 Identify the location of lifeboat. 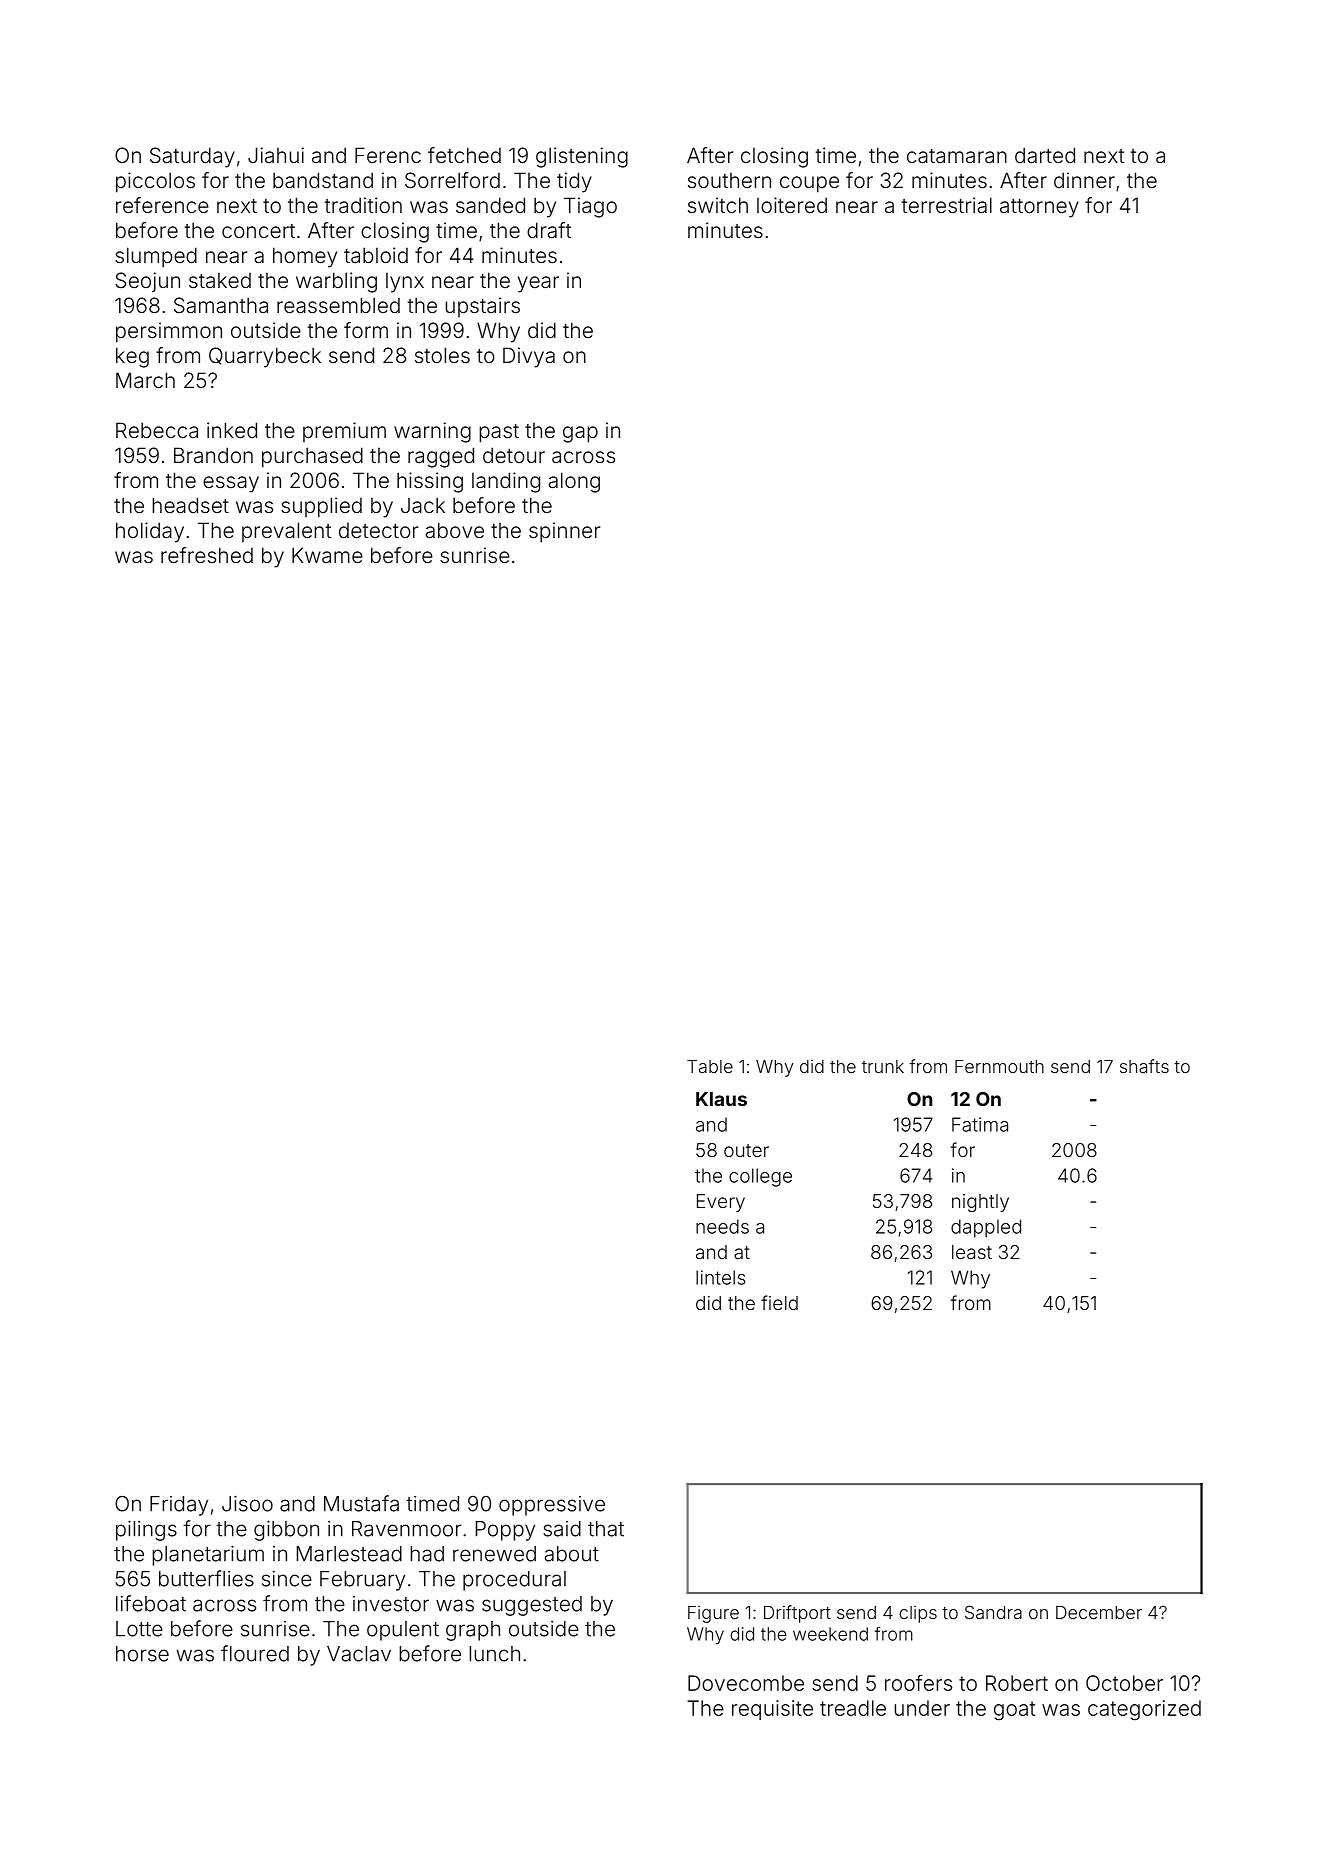
(151, 1603).
